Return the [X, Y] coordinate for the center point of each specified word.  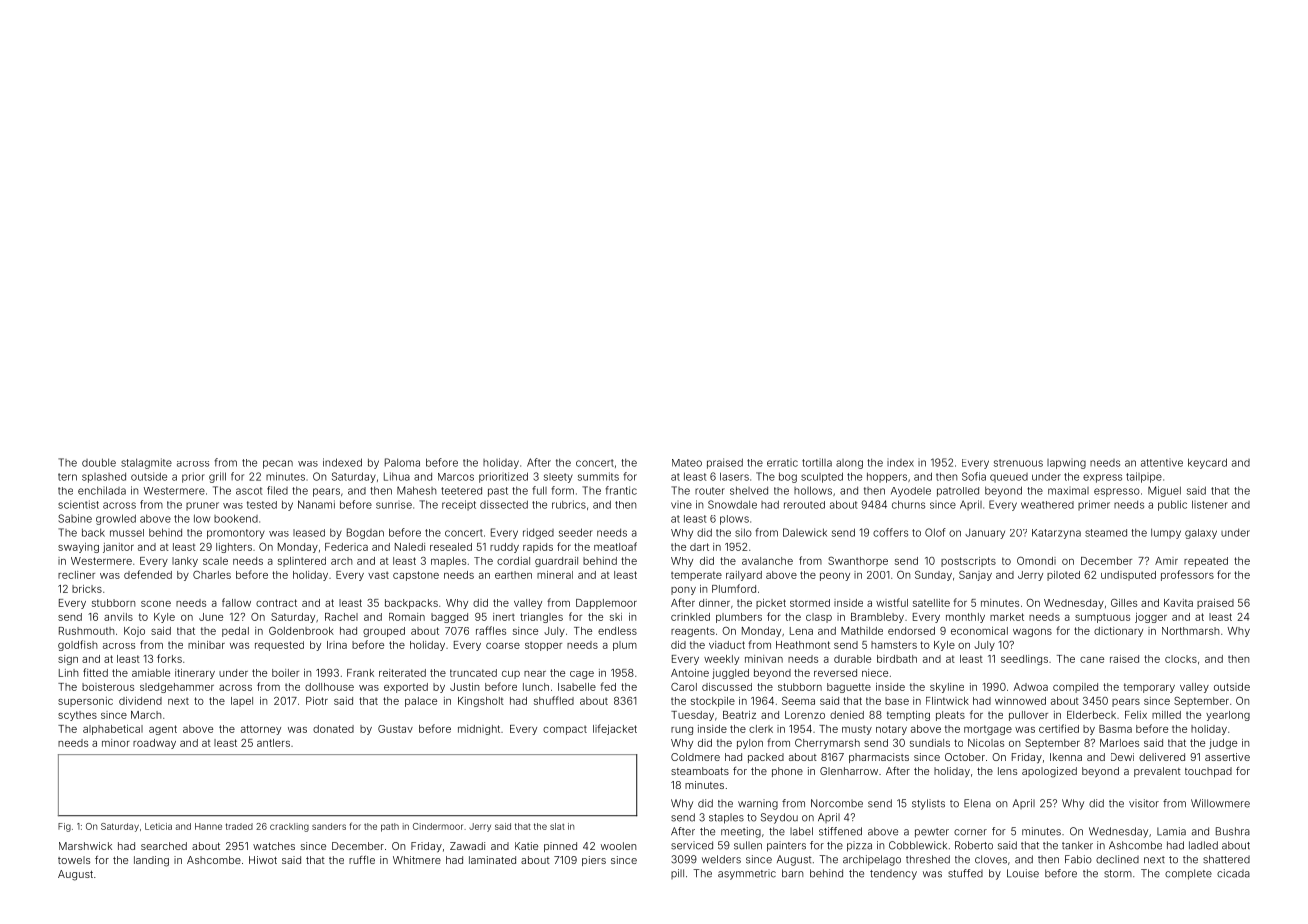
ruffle [362, 860]
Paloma [402, 462]
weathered [1047, 505]
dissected [504, 504]
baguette [849, 688]
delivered [1162, 757]
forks [169, 658]
